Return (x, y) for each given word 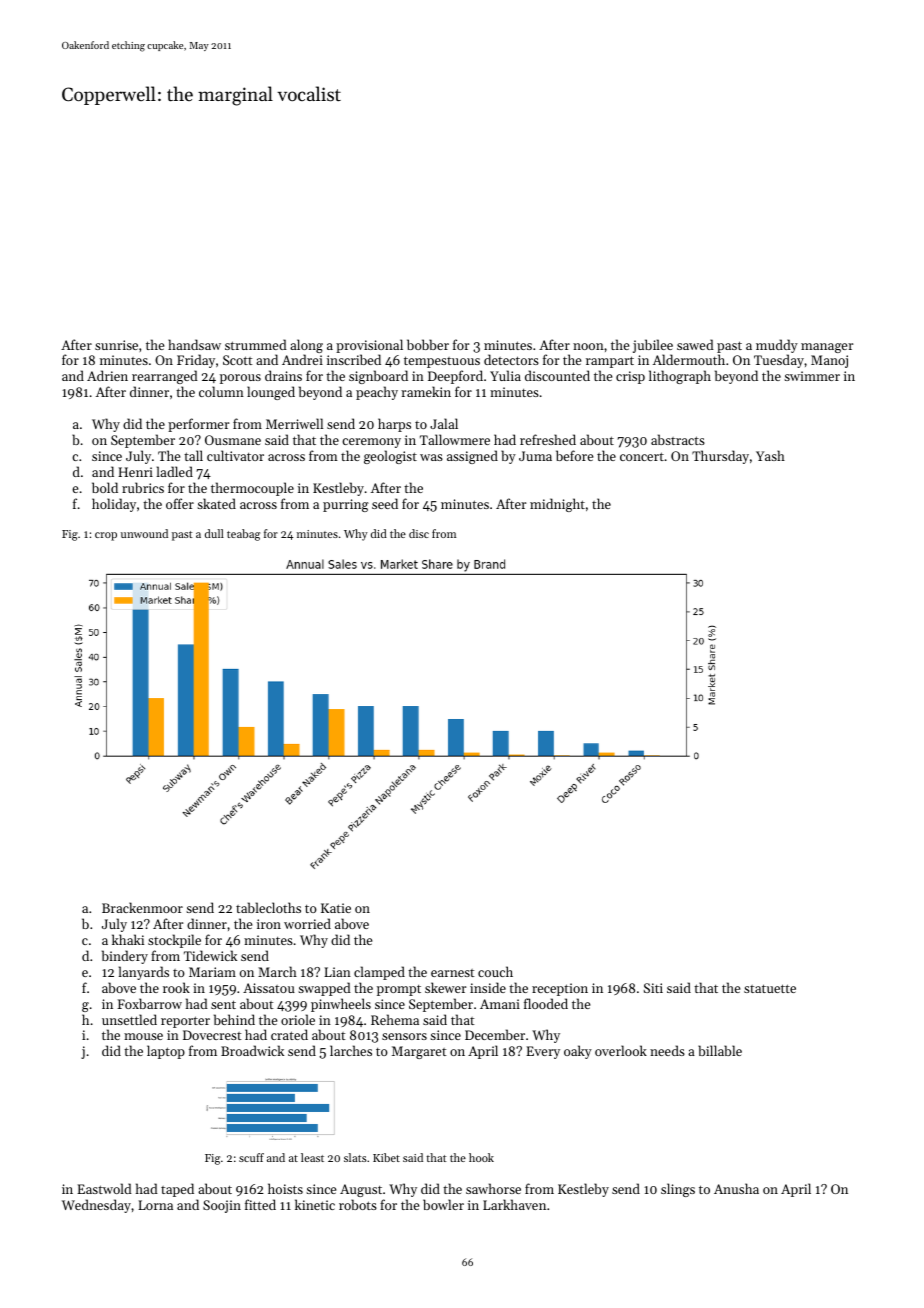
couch (495, 971)
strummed (256, 344)
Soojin (222, 1206)
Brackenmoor (142, 907)
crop (106, 536)
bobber (428, 344)
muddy (777, 346)
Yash (770, 455)
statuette (770, 988)
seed (385, 503)
